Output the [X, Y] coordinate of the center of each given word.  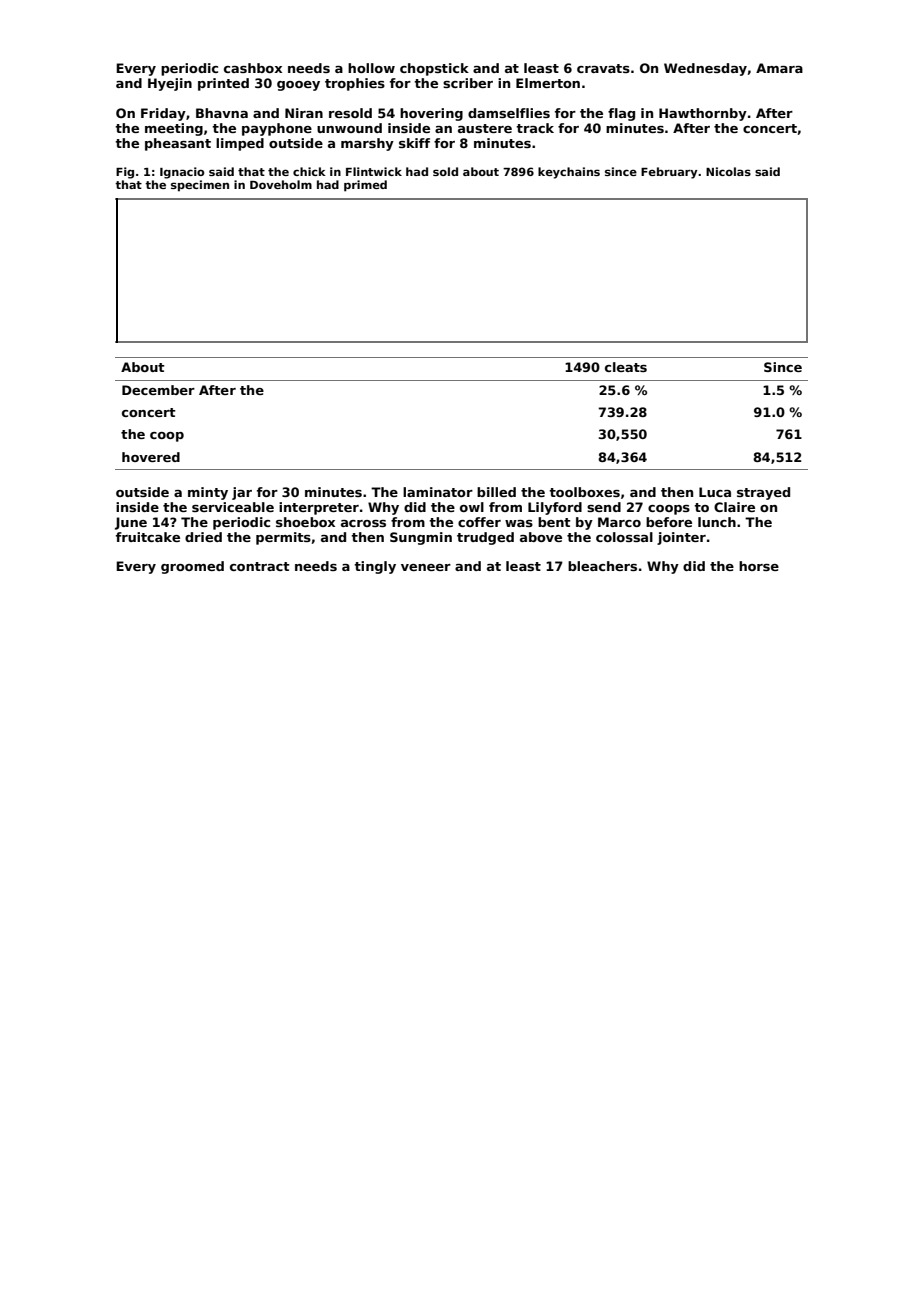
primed [365, 186]
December [158, 390]
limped [240, 144]
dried [203, 537]
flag [621, 114]
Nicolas [728, 171]
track [535, 128]
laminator [438, 492]
